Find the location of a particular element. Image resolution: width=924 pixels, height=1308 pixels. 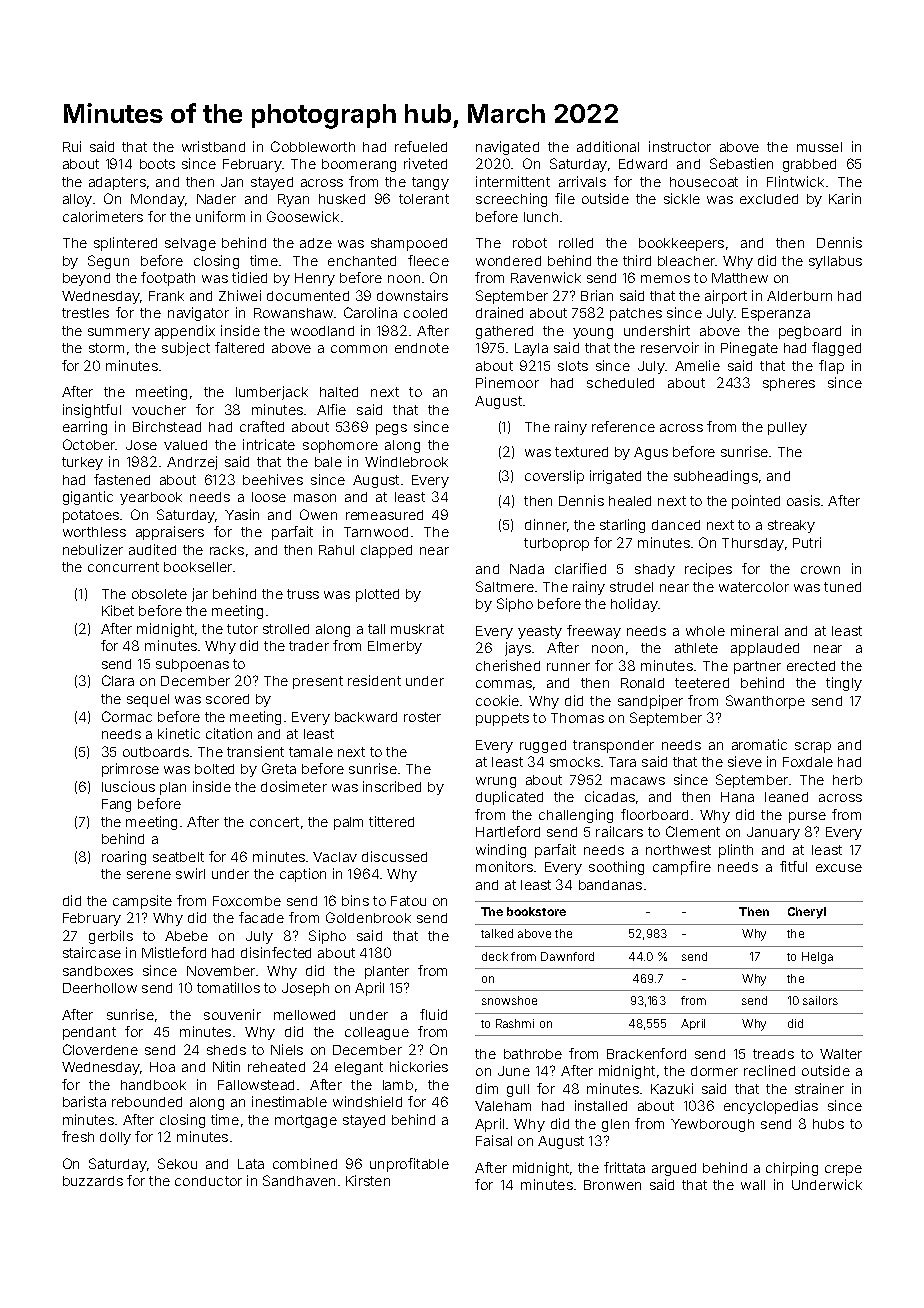

subheadings is located at coordinates (716, 477).
